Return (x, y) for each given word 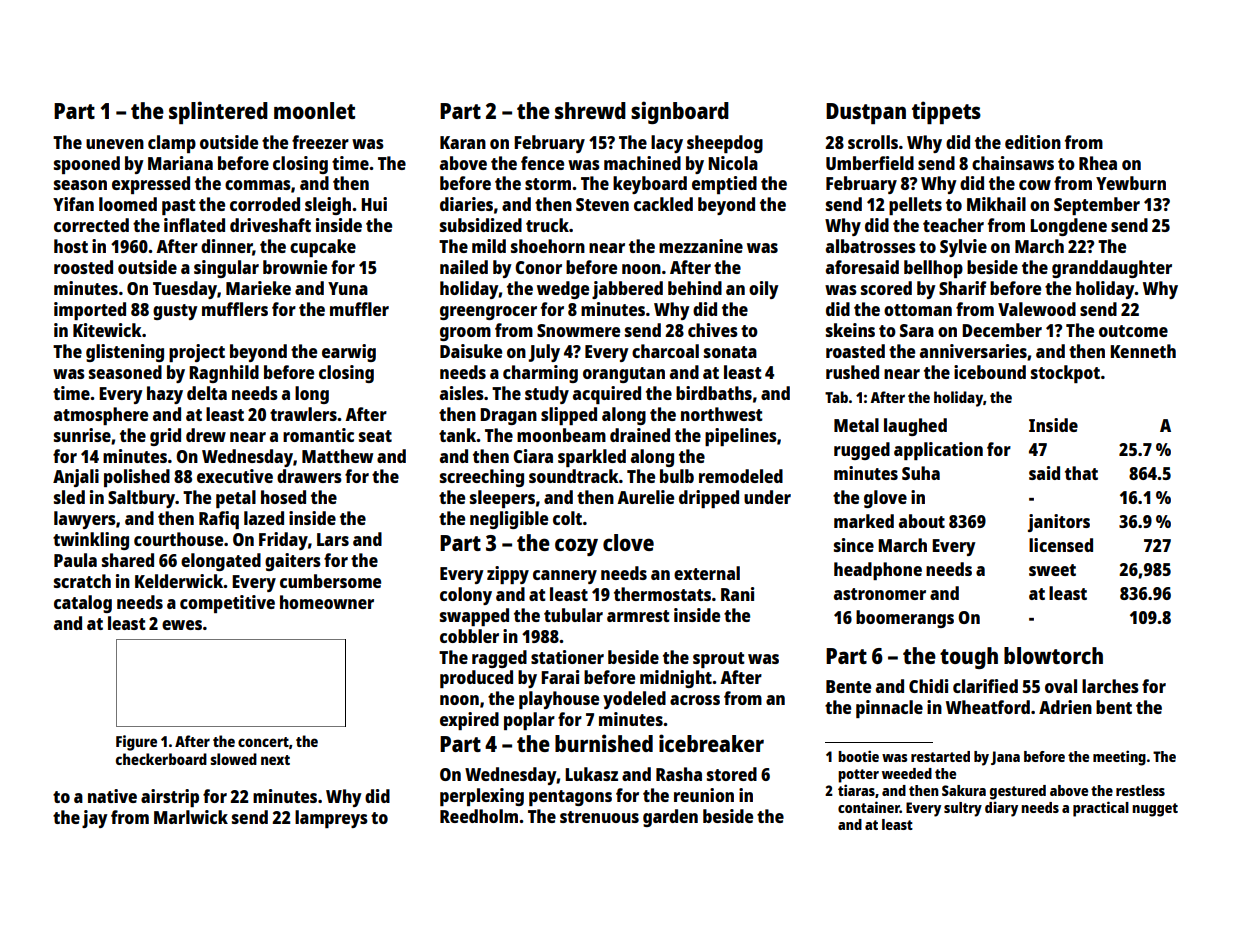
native (112, 796)
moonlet (314, 110)
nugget (1155, 810)
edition (1033, 142)
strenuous (599, 817)
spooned (87, 165)
